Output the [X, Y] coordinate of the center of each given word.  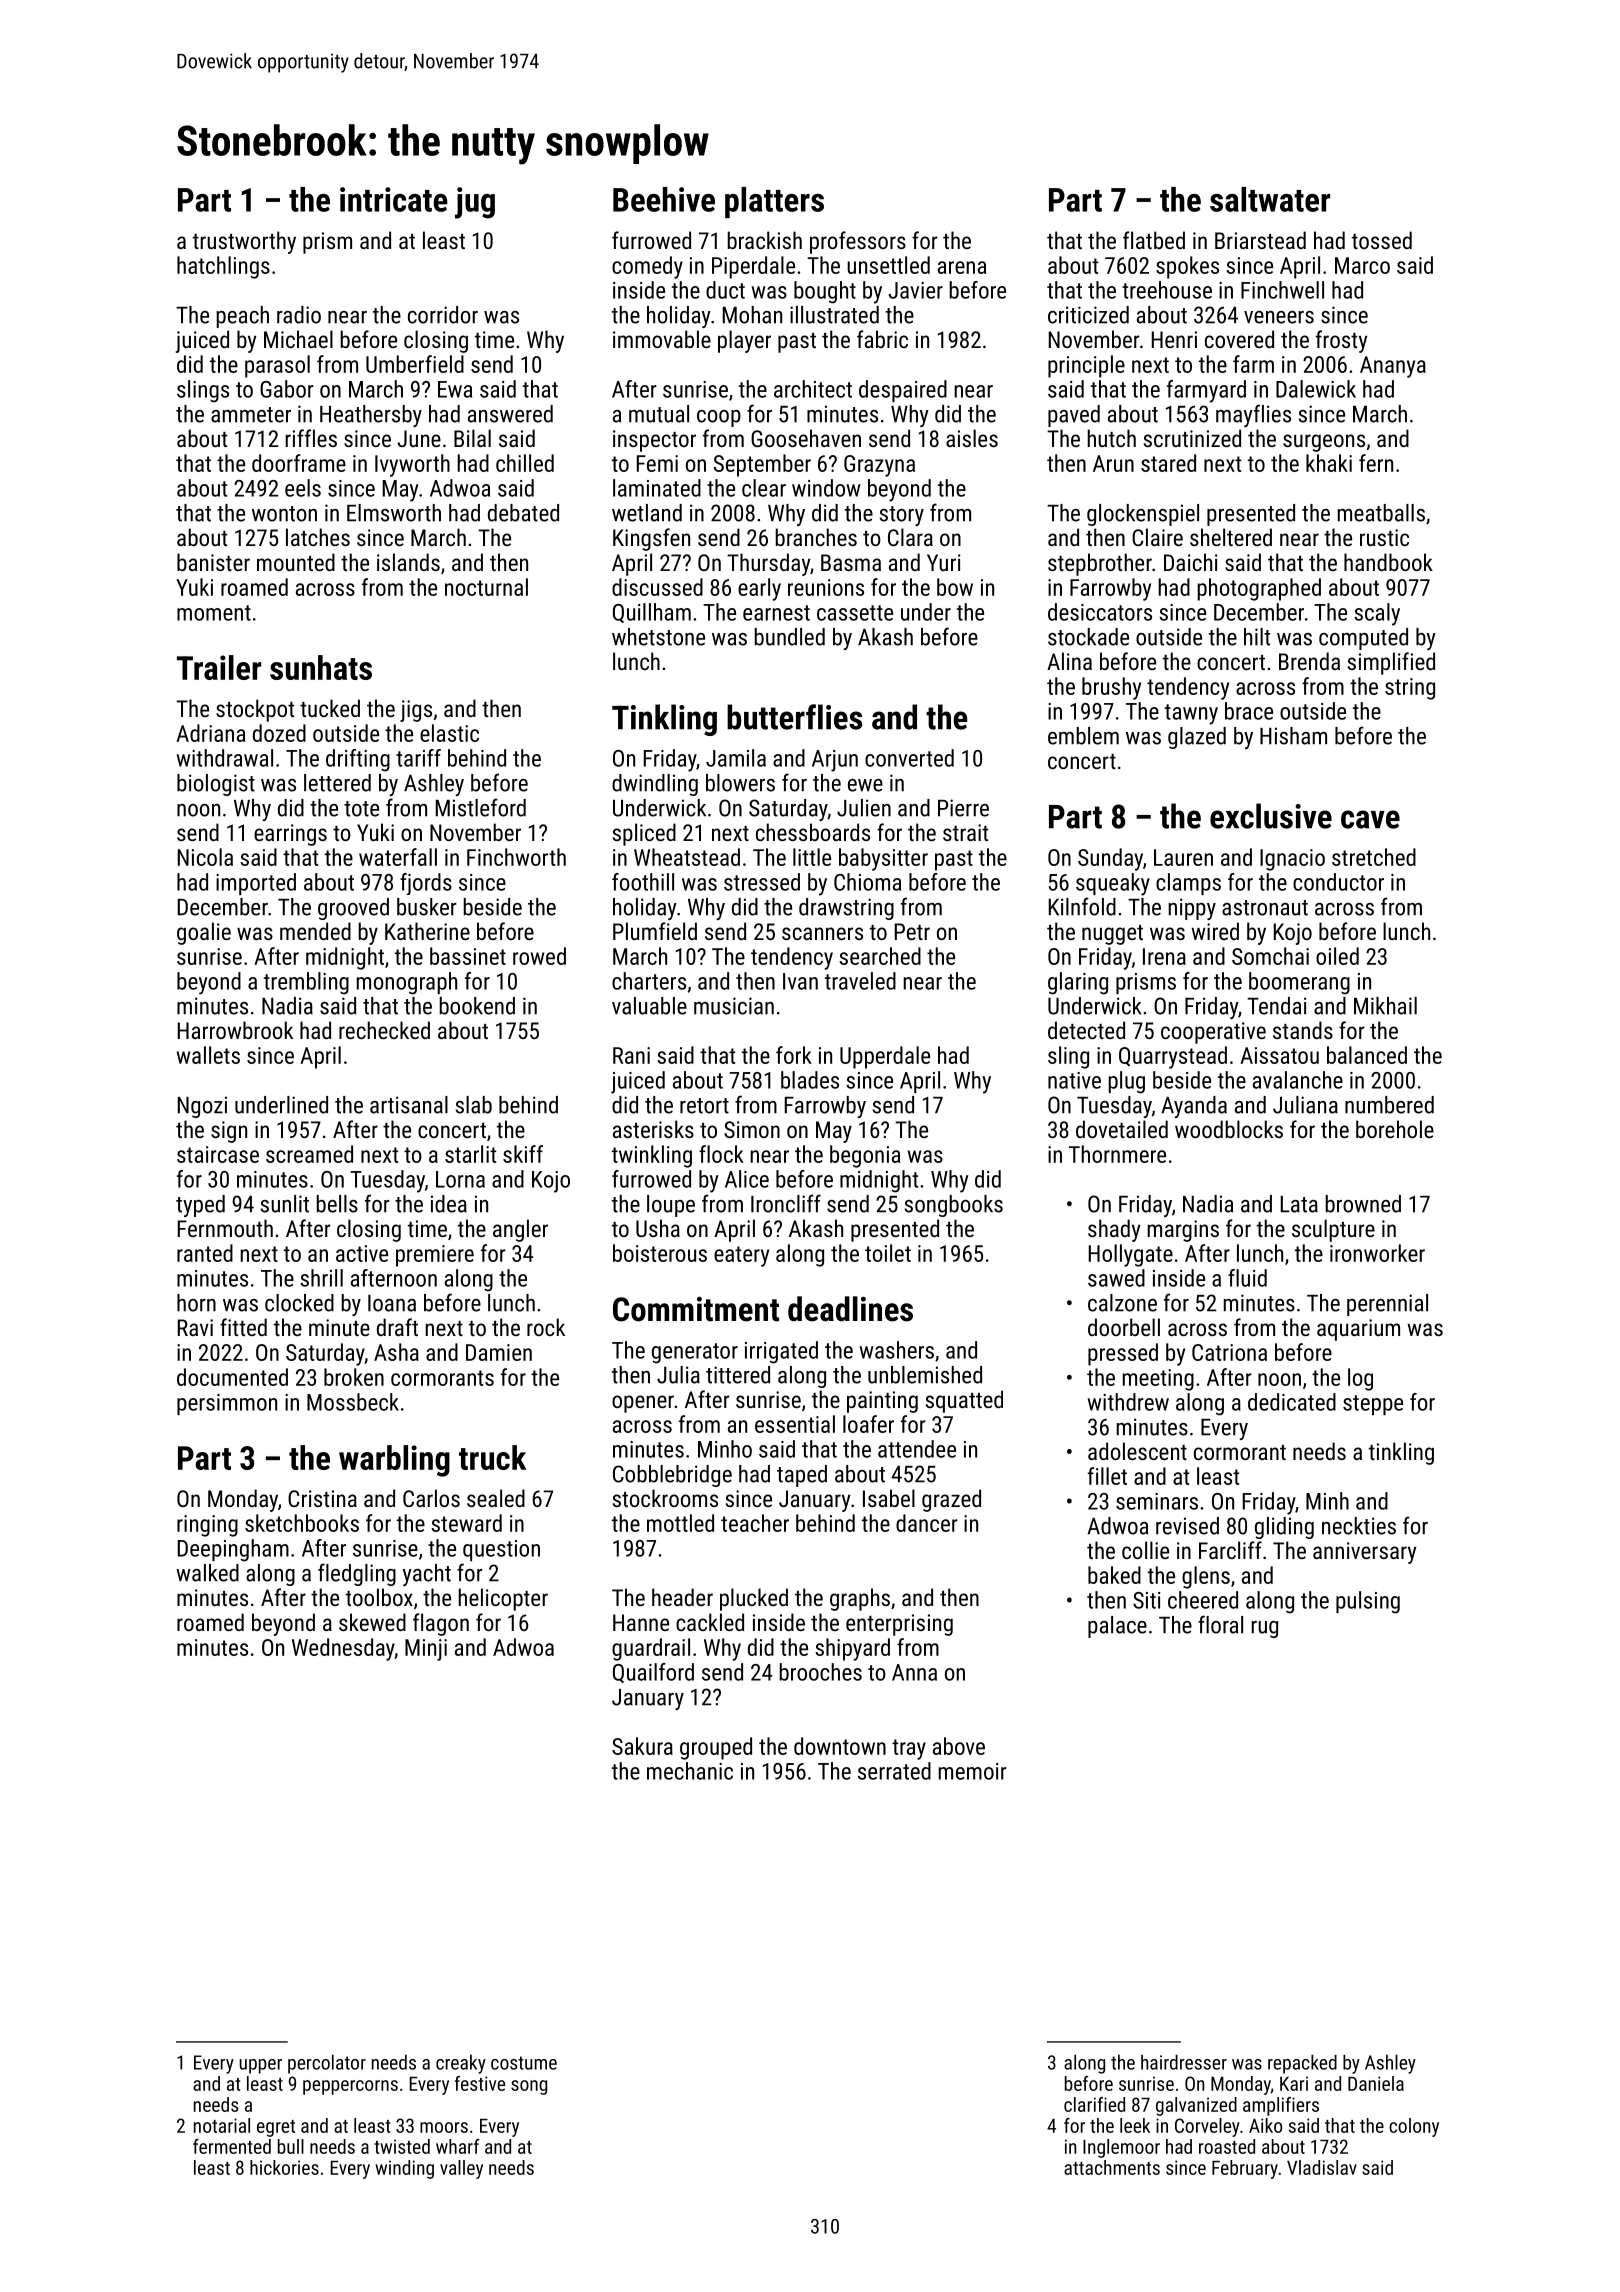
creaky [461, 2064]
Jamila [736, 758]
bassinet [468, 956]
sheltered [1231, 537]
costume [524, 2063]
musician [734, 1006]
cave [1370, 819]
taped [802, 1476]
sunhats [321, 667]
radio [299, 315]
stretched [1374, 857]
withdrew [1128, 1402]
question [501, 1550]
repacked [1302, 2064]
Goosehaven [806, 438]
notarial [222, 2125]
